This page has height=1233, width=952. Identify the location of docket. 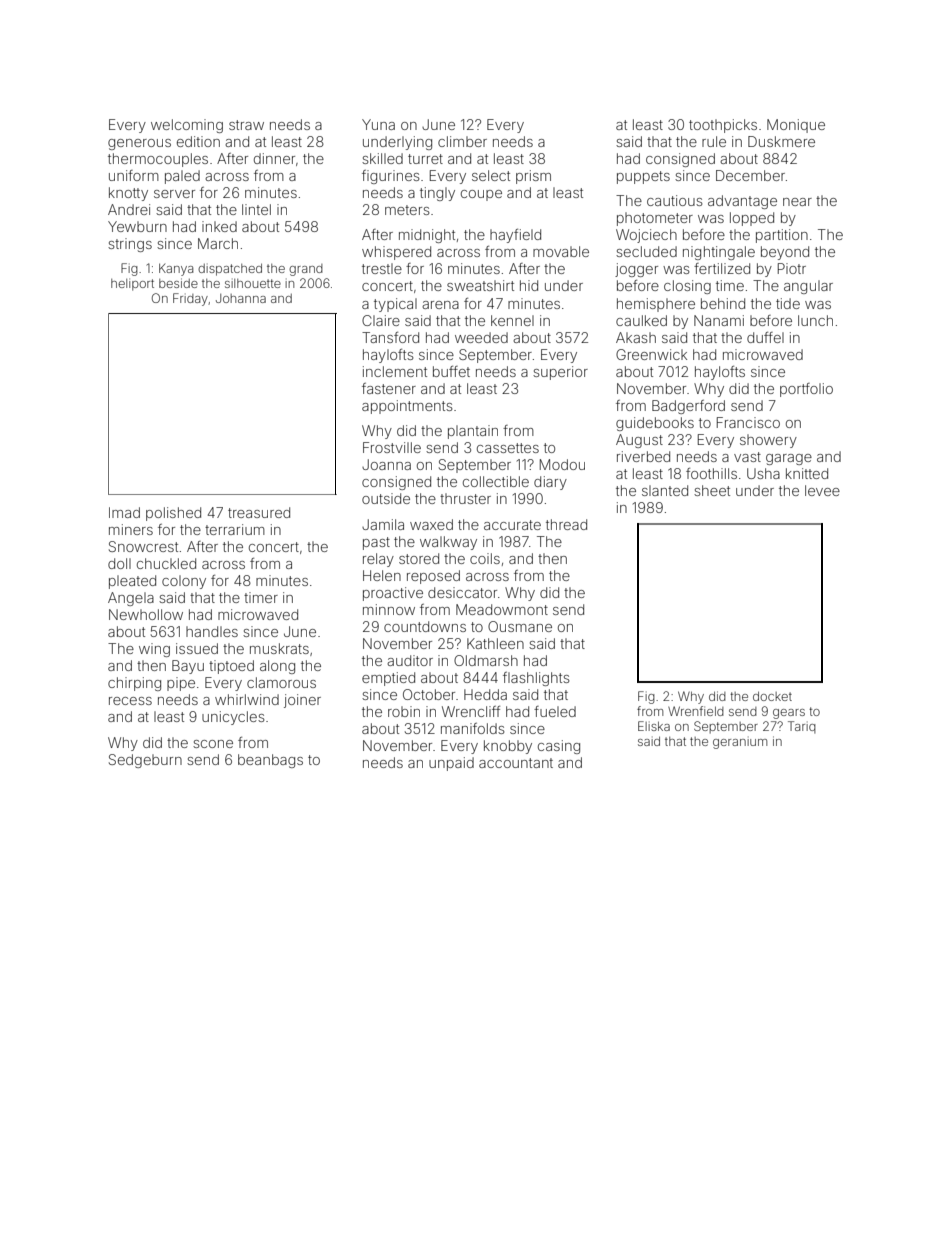
(772, 696).
